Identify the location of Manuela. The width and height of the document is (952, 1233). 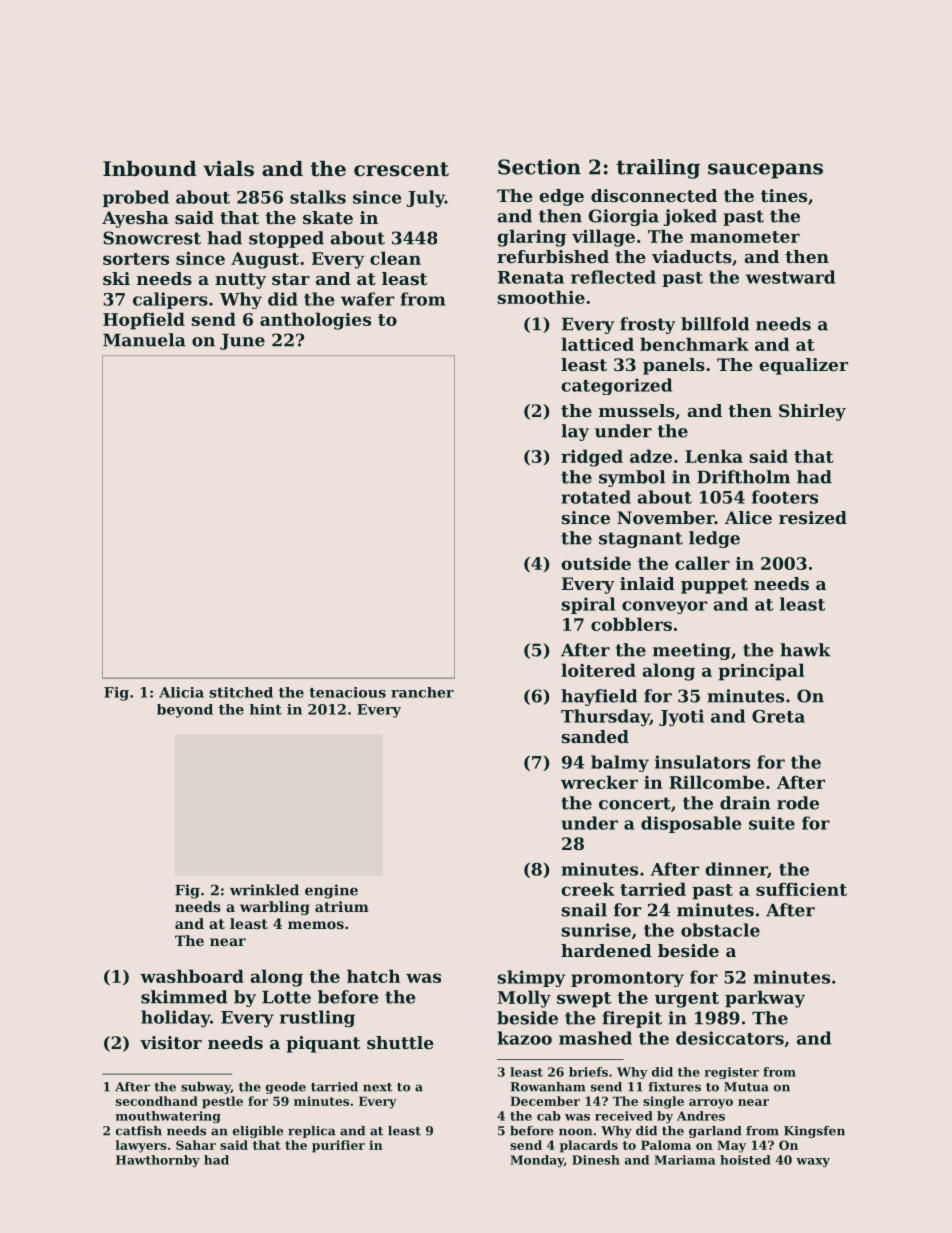
(144, 340).
